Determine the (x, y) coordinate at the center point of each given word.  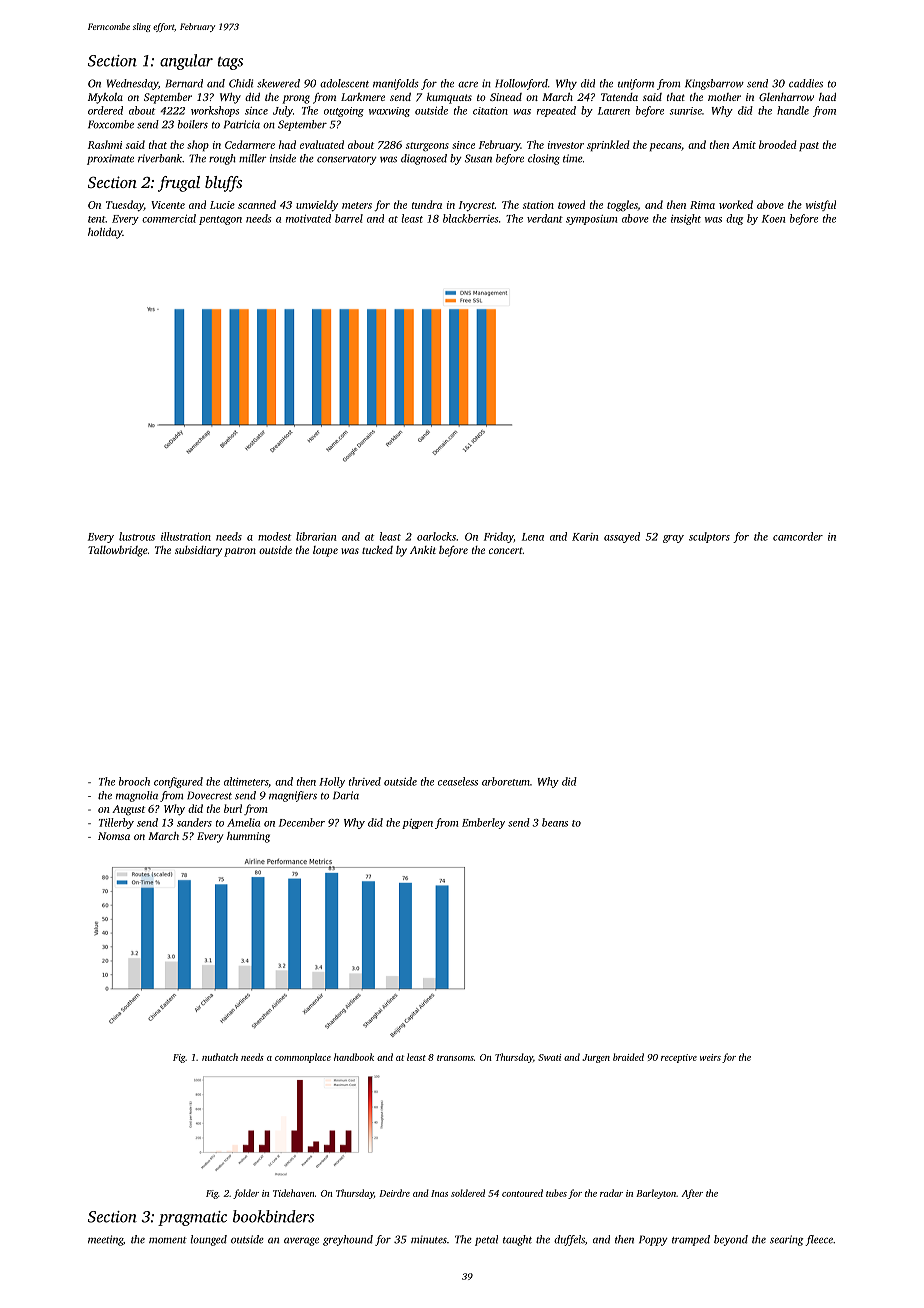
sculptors (709, 537)
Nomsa (114, 836)
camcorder (798, 536)
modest (274, 536)
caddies (806, 83)
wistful (821, 205)
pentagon (220, 220)
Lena (533, 537)
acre (468, 84)
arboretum (506, 781)
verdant (545, 218)
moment (168, 1240)
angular (186, 62)
